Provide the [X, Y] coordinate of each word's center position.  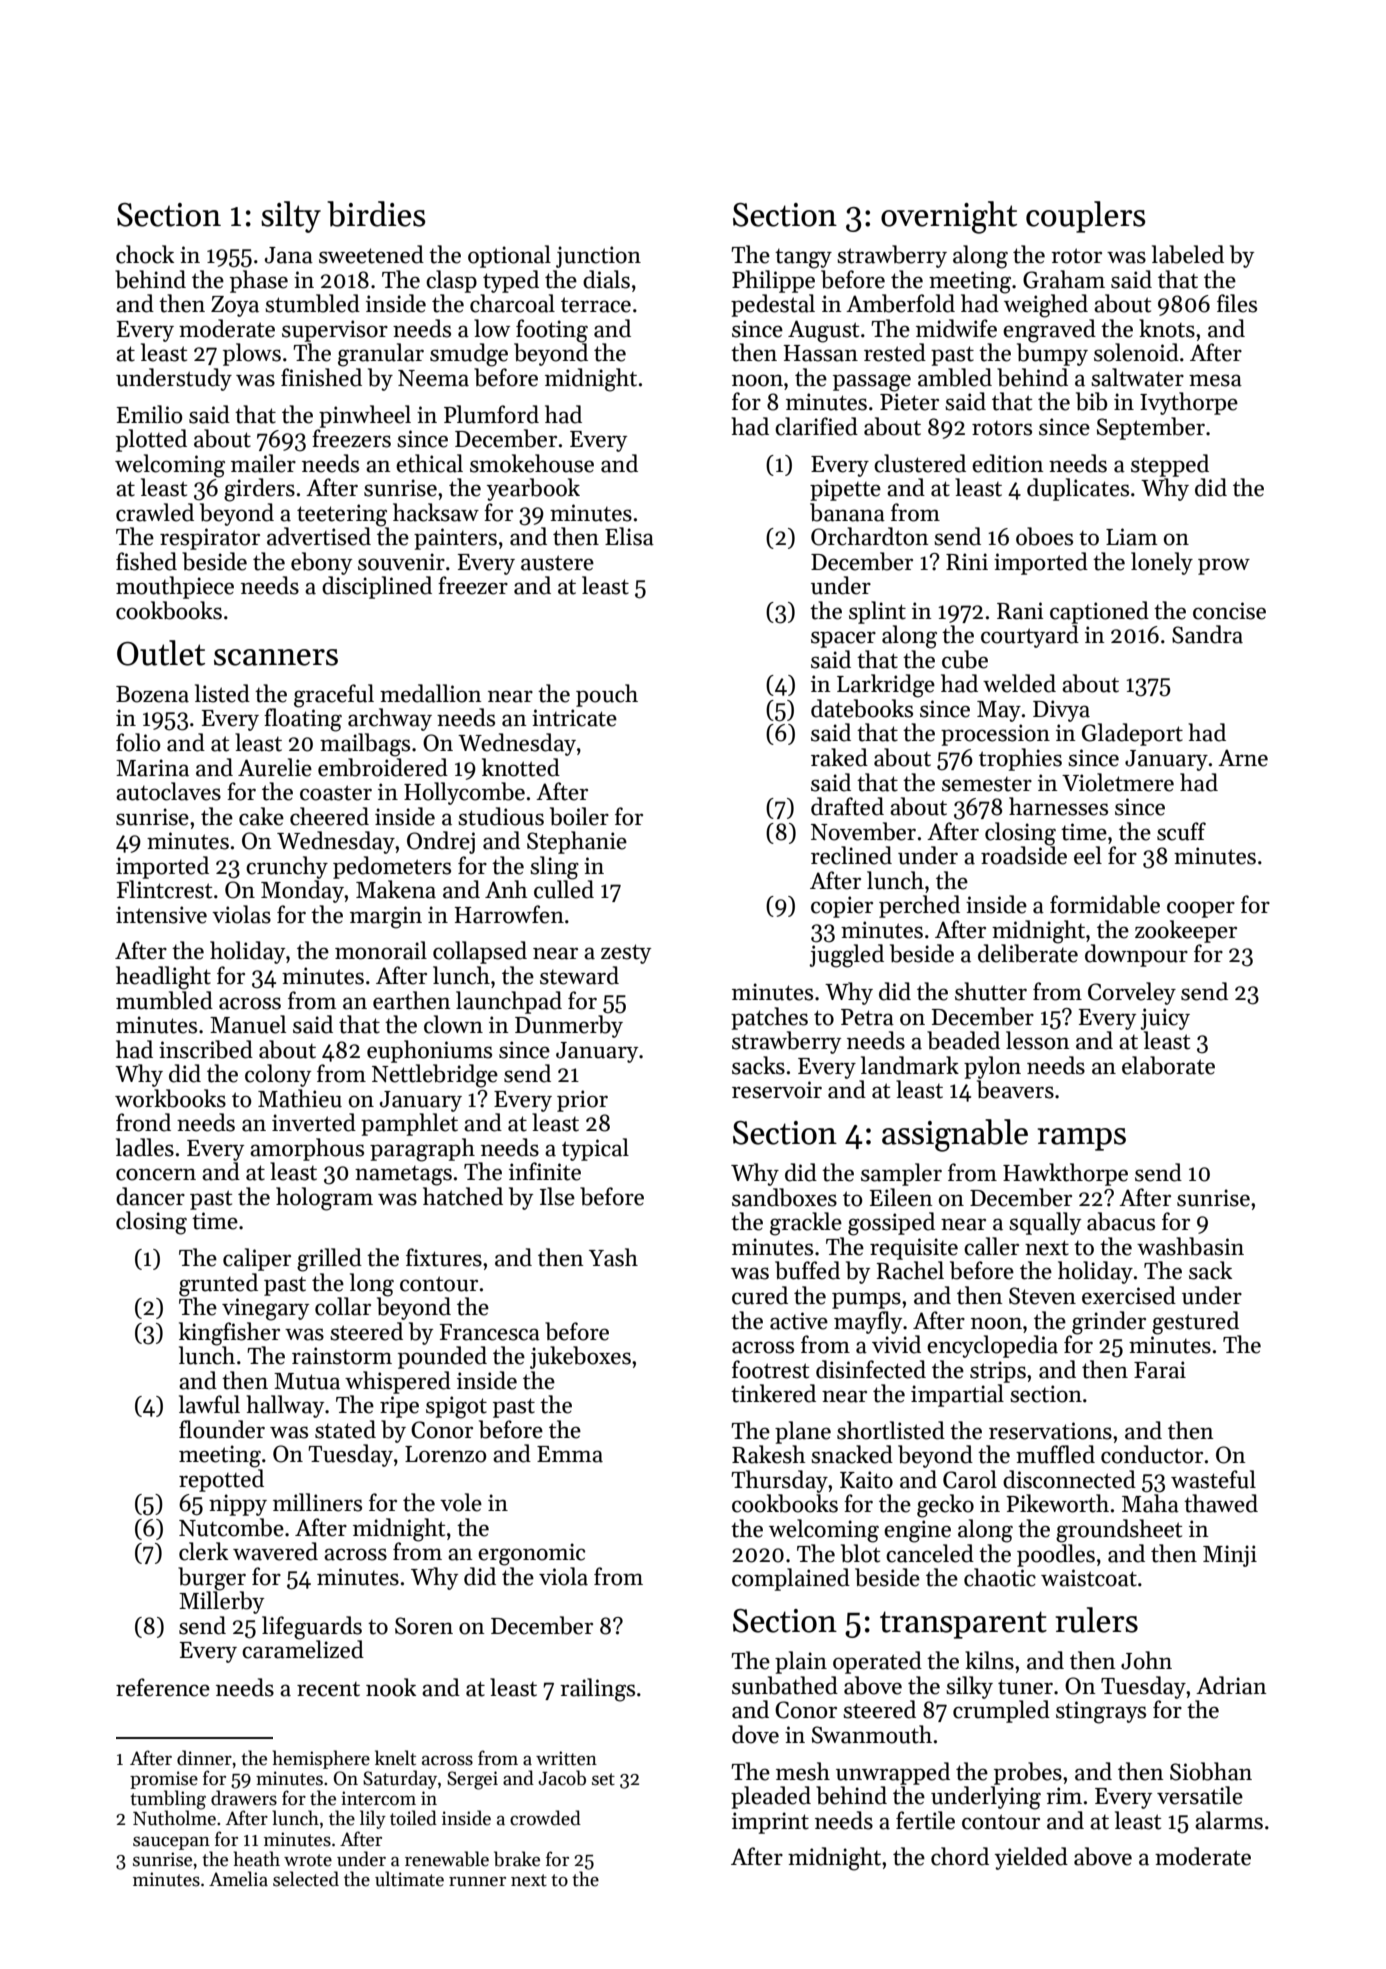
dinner [204, 1758]
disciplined [377, 587]
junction [598, 257]
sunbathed [785, 1685]
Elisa [629, 536]
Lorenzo [446, 1454]
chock [145, 254]
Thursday [779, 1481]
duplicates [1078, 489]
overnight [949, 217]
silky [969, 1687]
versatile [1200, 1795]
